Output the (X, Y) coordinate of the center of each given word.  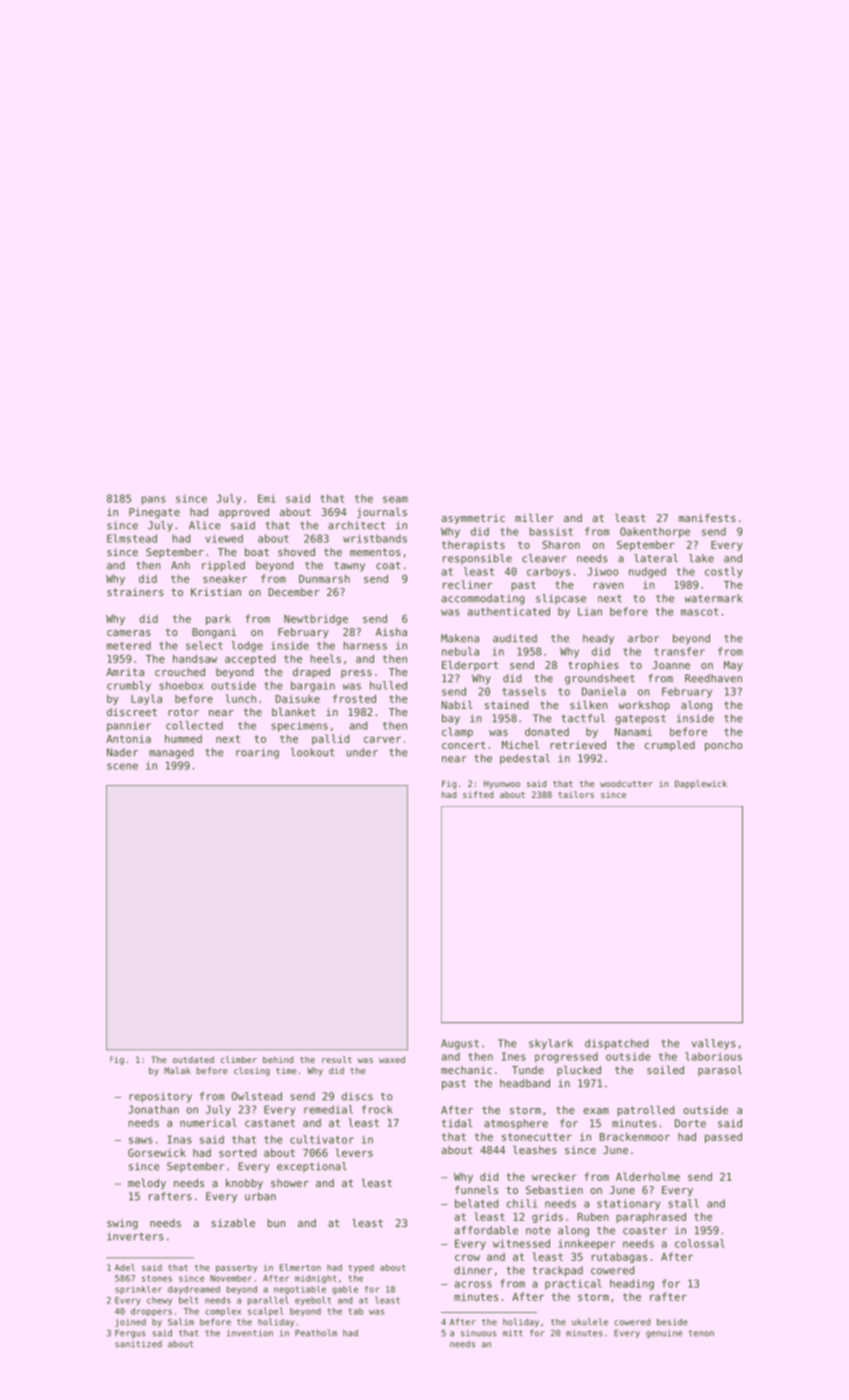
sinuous (478, 1334)
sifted (478, 794)
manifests (707, 518)
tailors (576, 794)
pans (153, 500)
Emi (267, 498)
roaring (257, 753)
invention (250, 1333)
